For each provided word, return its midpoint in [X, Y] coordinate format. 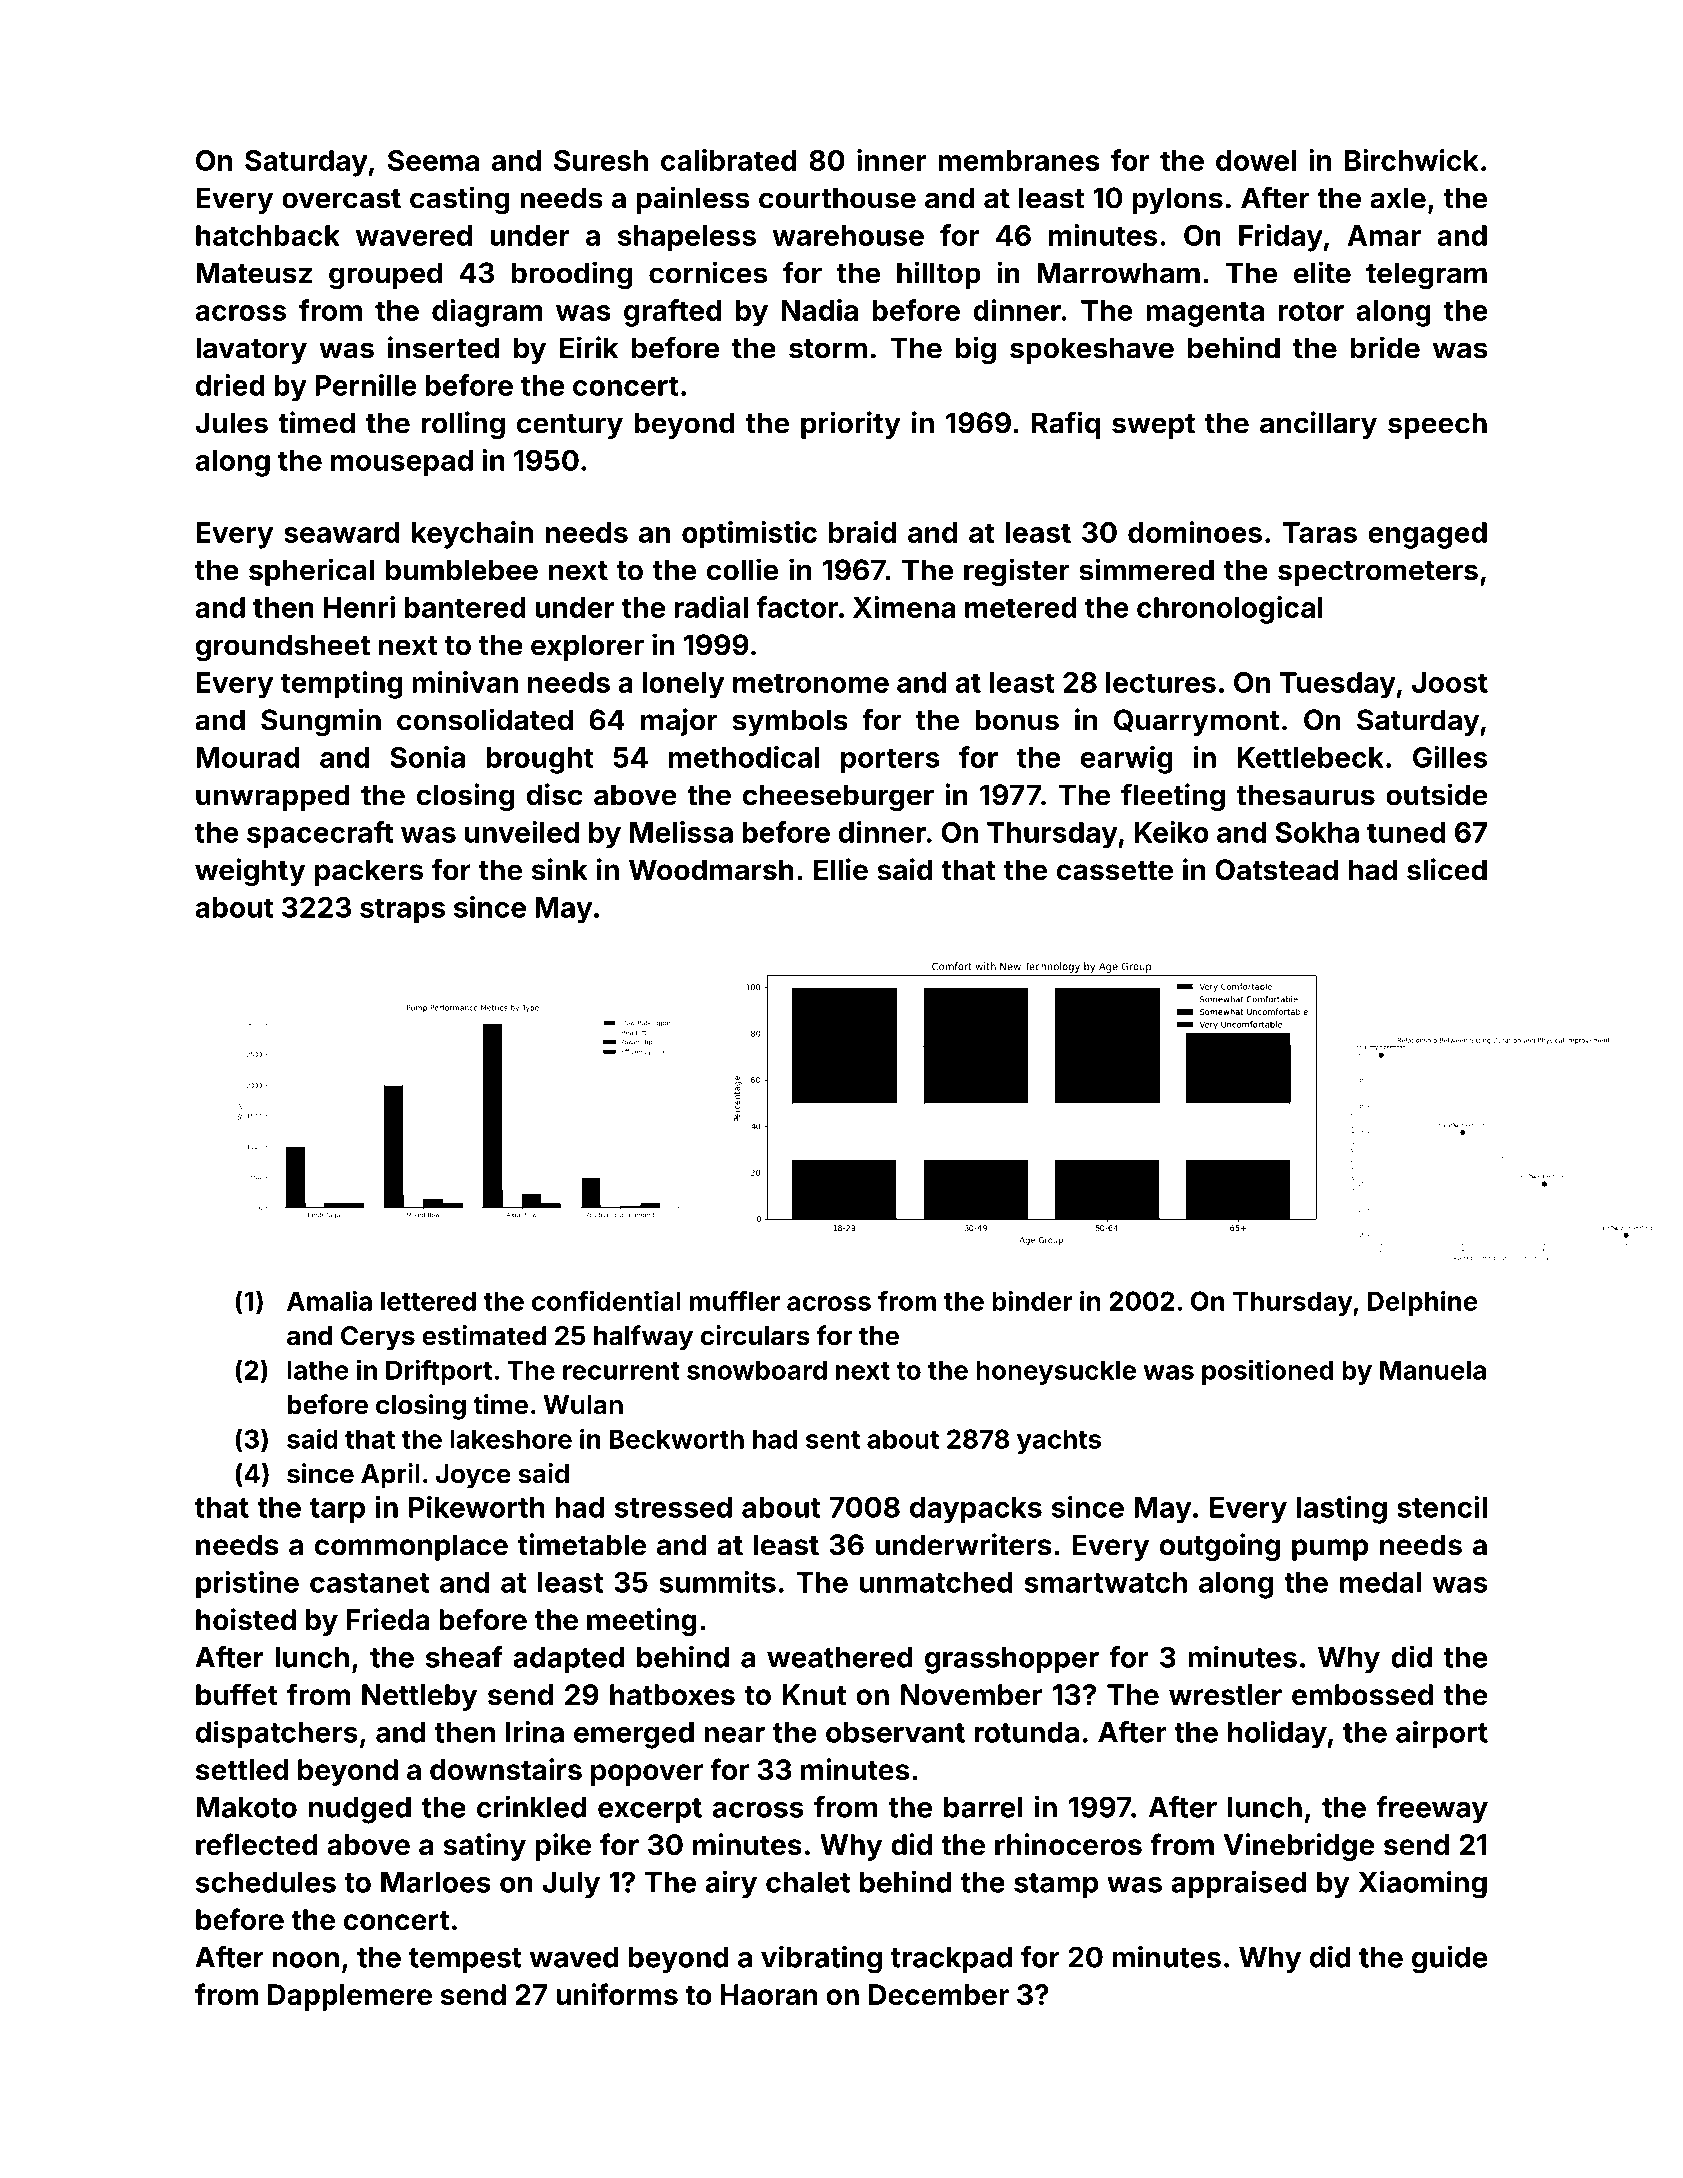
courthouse [837, 198]
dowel [1256, 160]
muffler [735, 1301]
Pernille [366, 385]
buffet [236, 1694]
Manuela [1433, 1370]
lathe [318, 1370]
